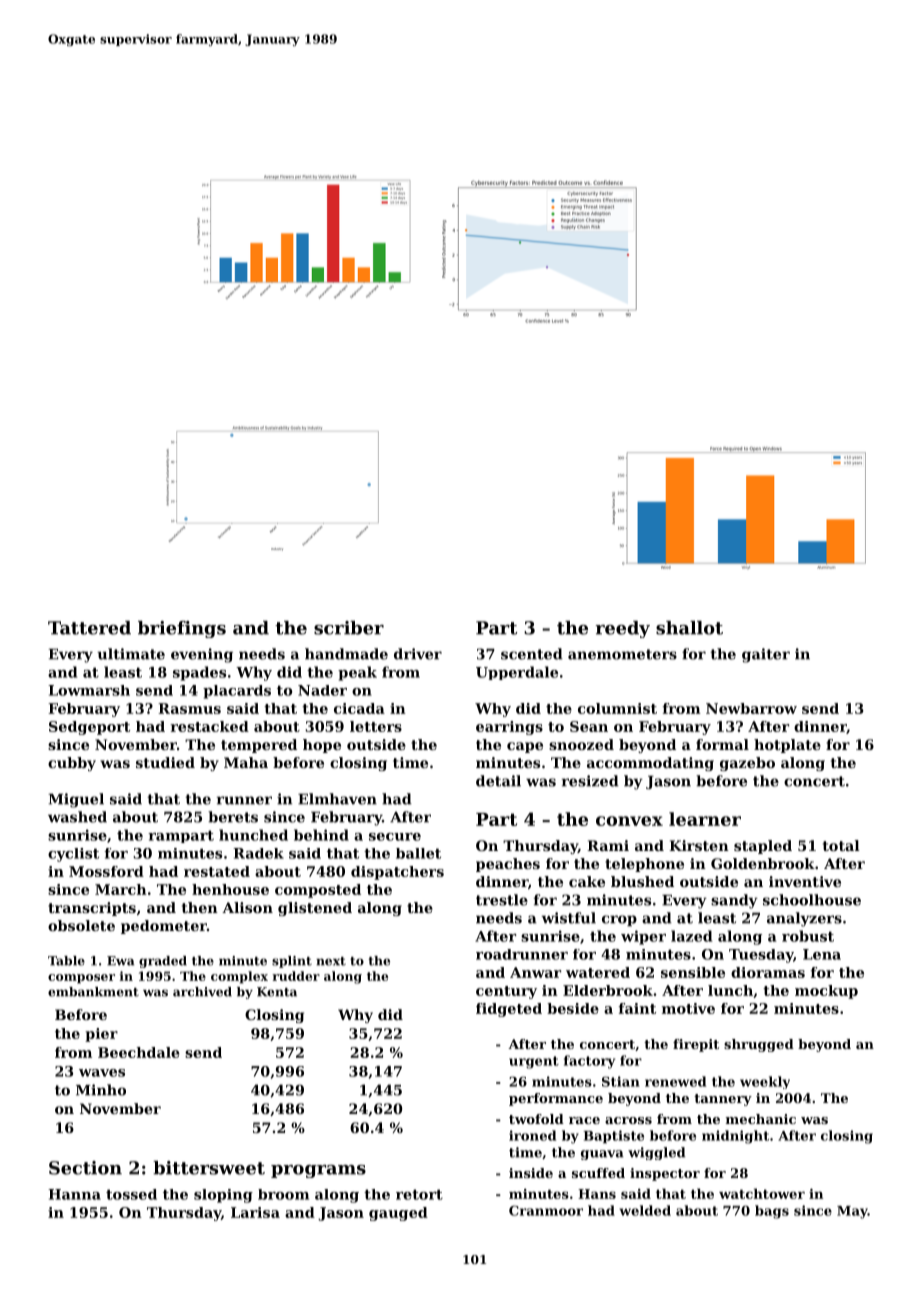 Image resolution: width=924 pixels, height=1308 pixels. What do you see at coordinates (349, 628) in the screenshot?
I see `scriber` at bounding box center [349, 628].
